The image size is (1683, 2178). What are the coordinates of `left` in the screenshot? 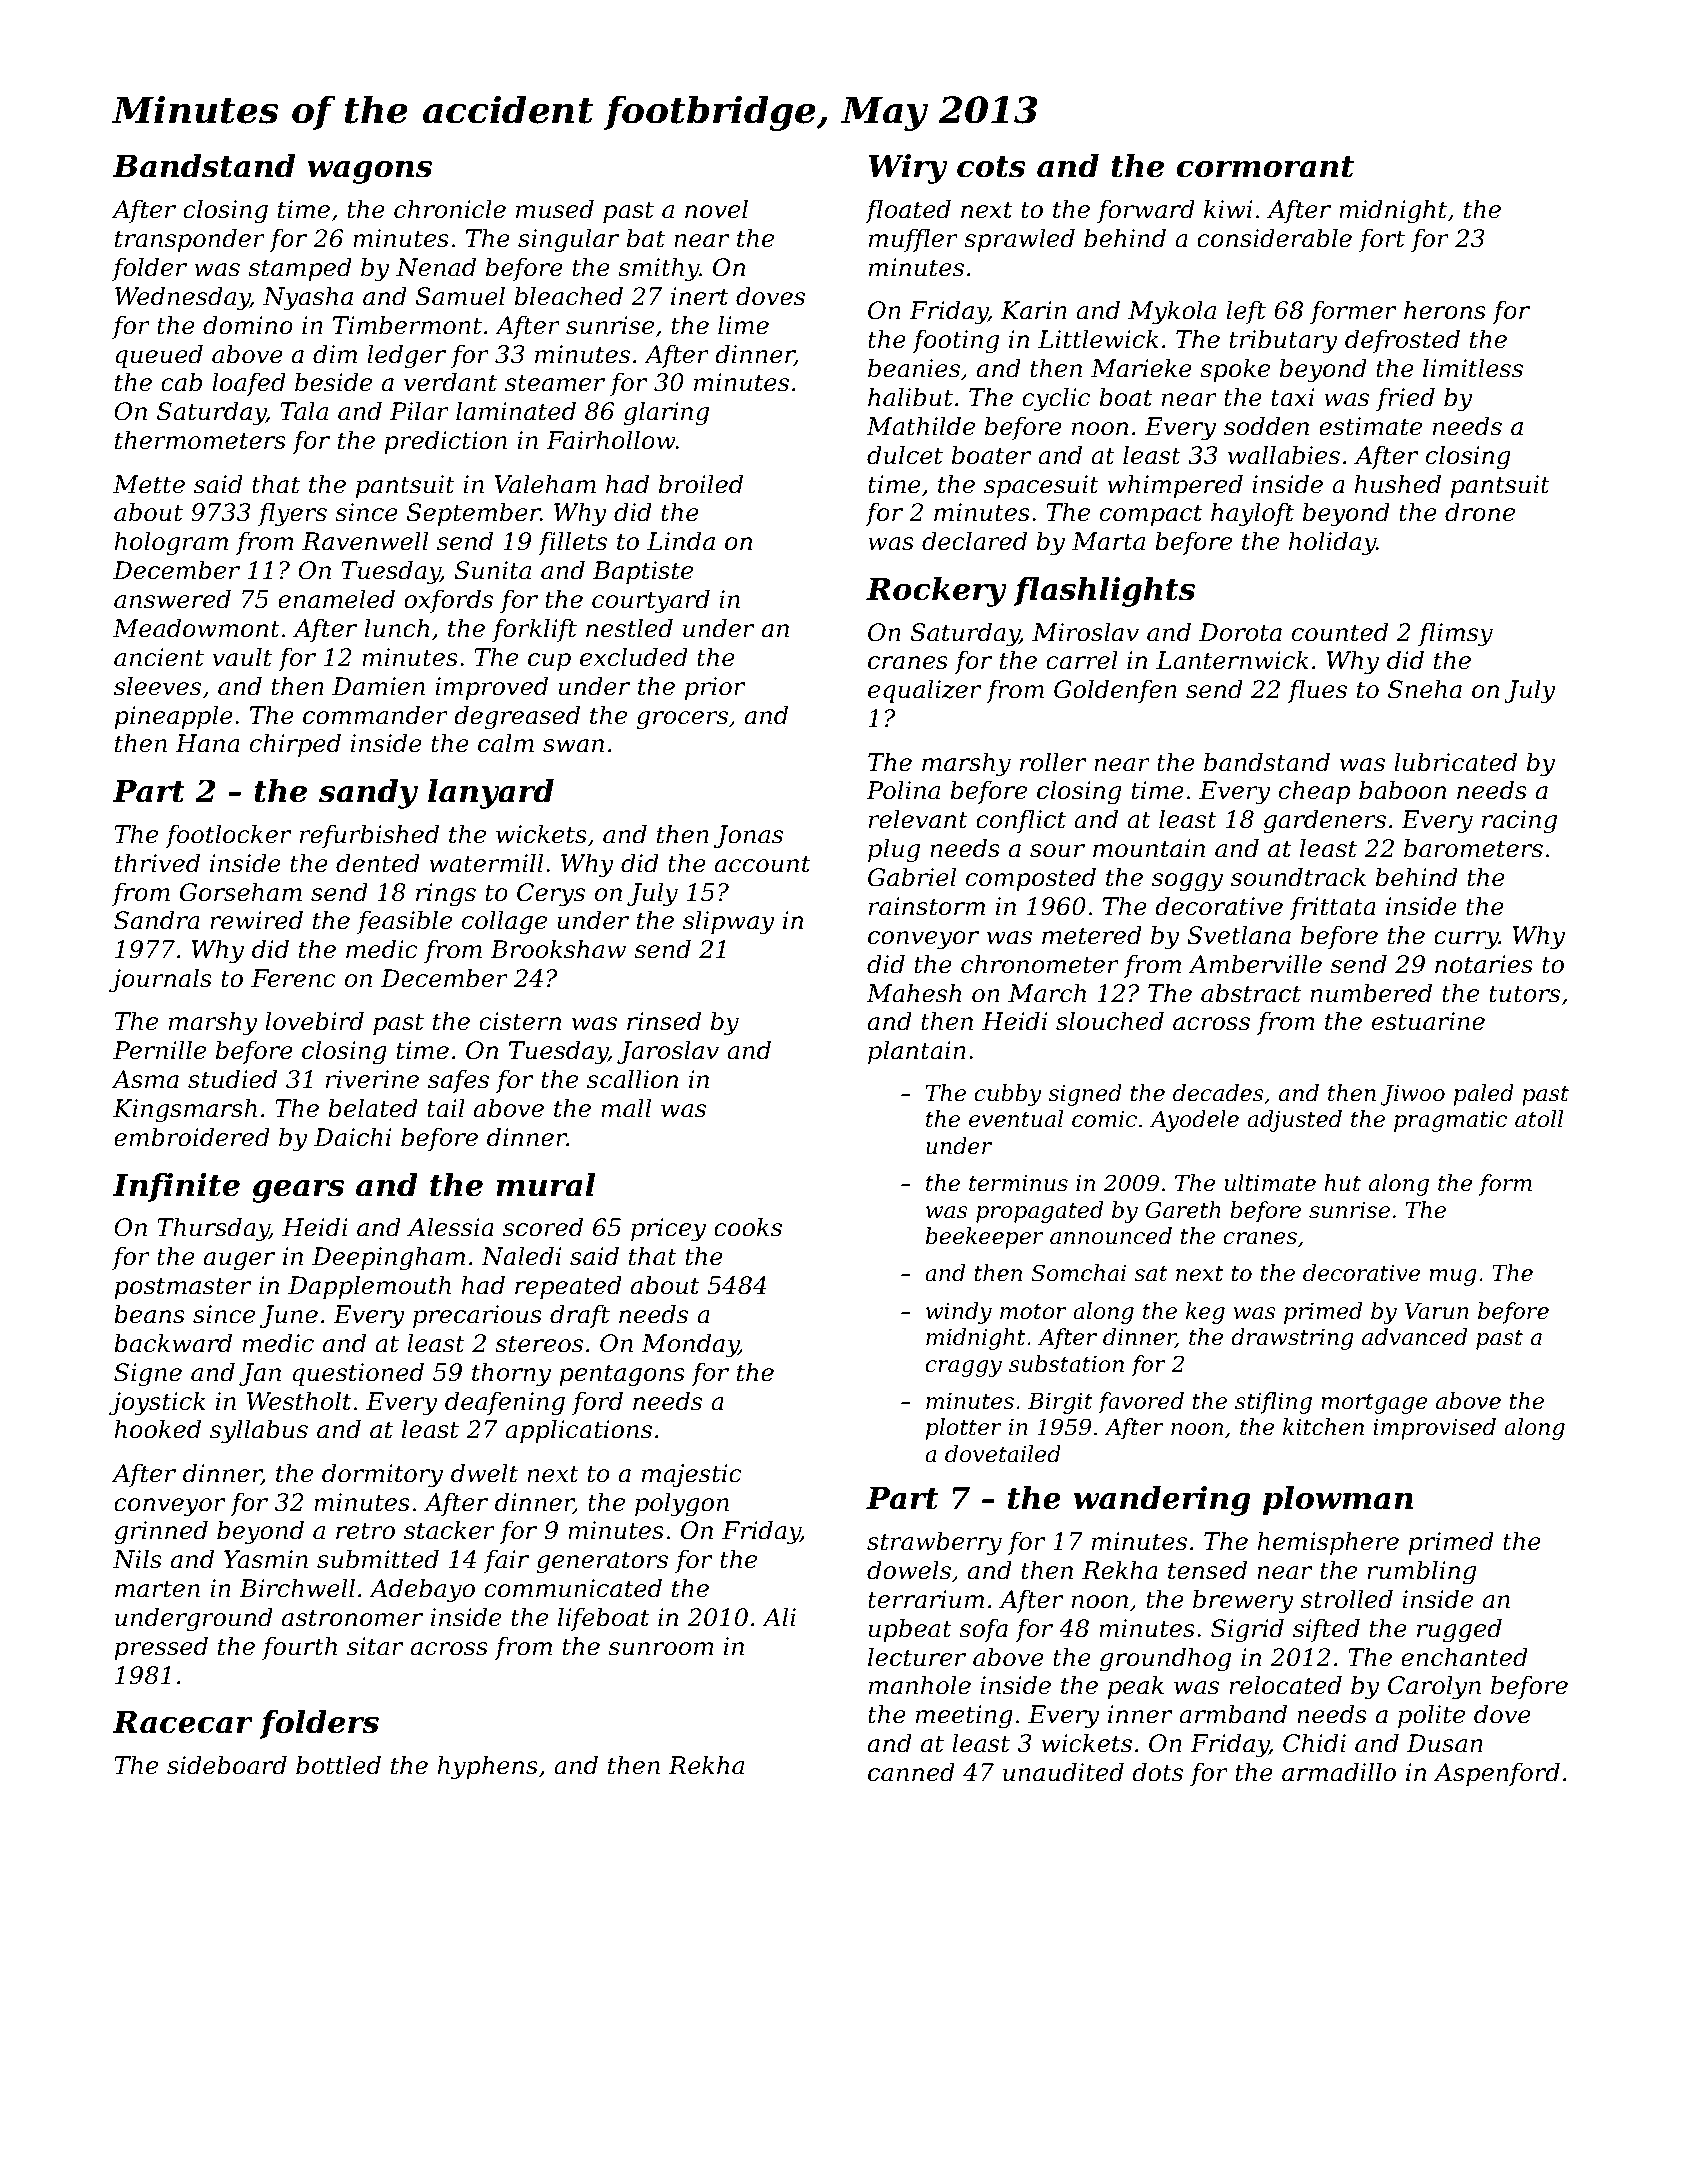 It's located at (1246, 312).
